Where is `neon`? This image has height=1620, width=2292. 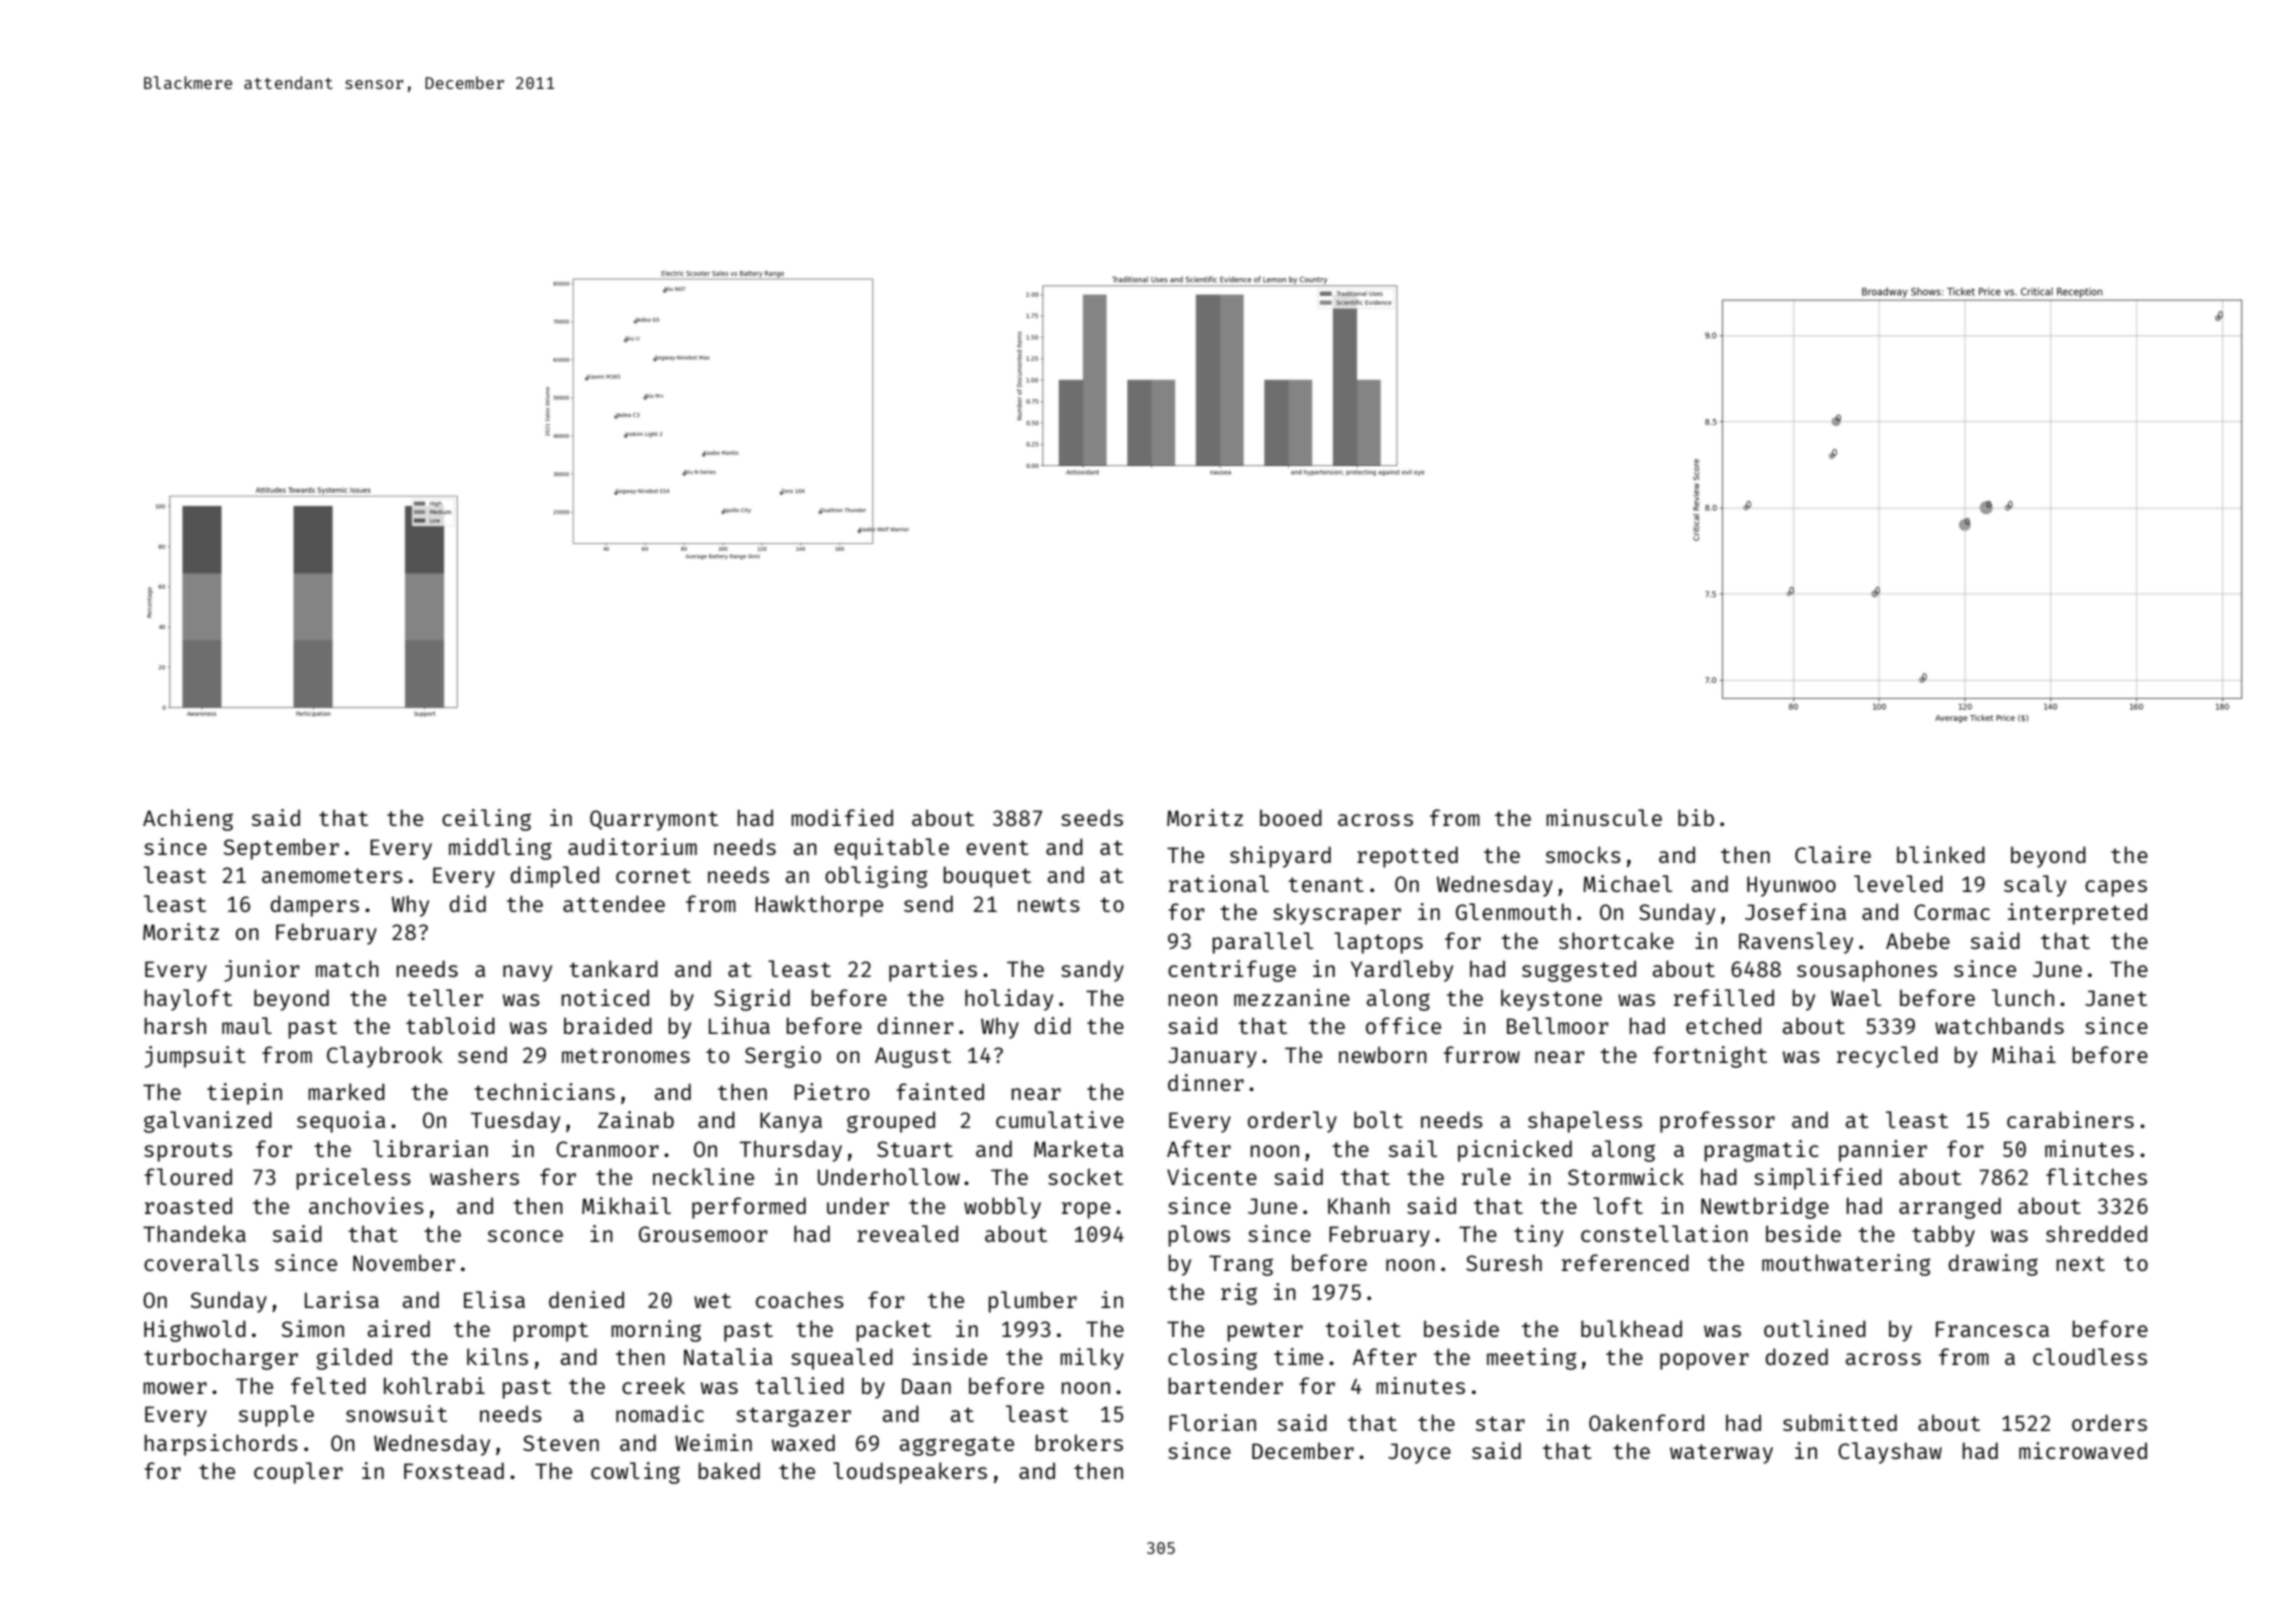 neon is located at coordinates (1193, 1000).
